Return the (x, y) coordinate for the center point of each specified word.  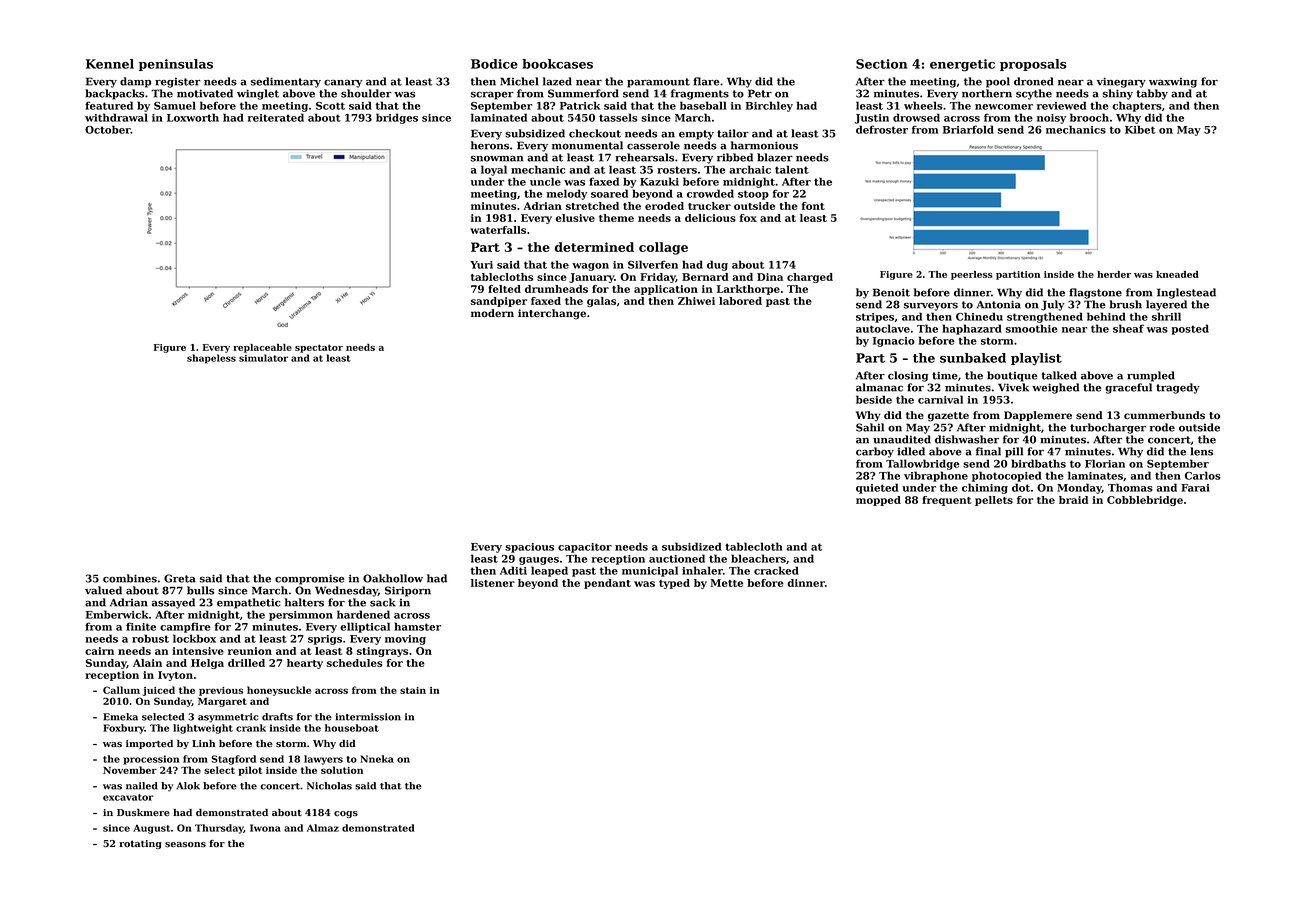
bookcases (557, 64)
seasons (185, 845)
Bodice (494, 64)
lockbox (194, 638)
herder (1114, 274)
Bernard (705, 277)
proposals (1033, 65)
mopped (878, 501)
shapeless (211, 359)
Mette (727, 583)
